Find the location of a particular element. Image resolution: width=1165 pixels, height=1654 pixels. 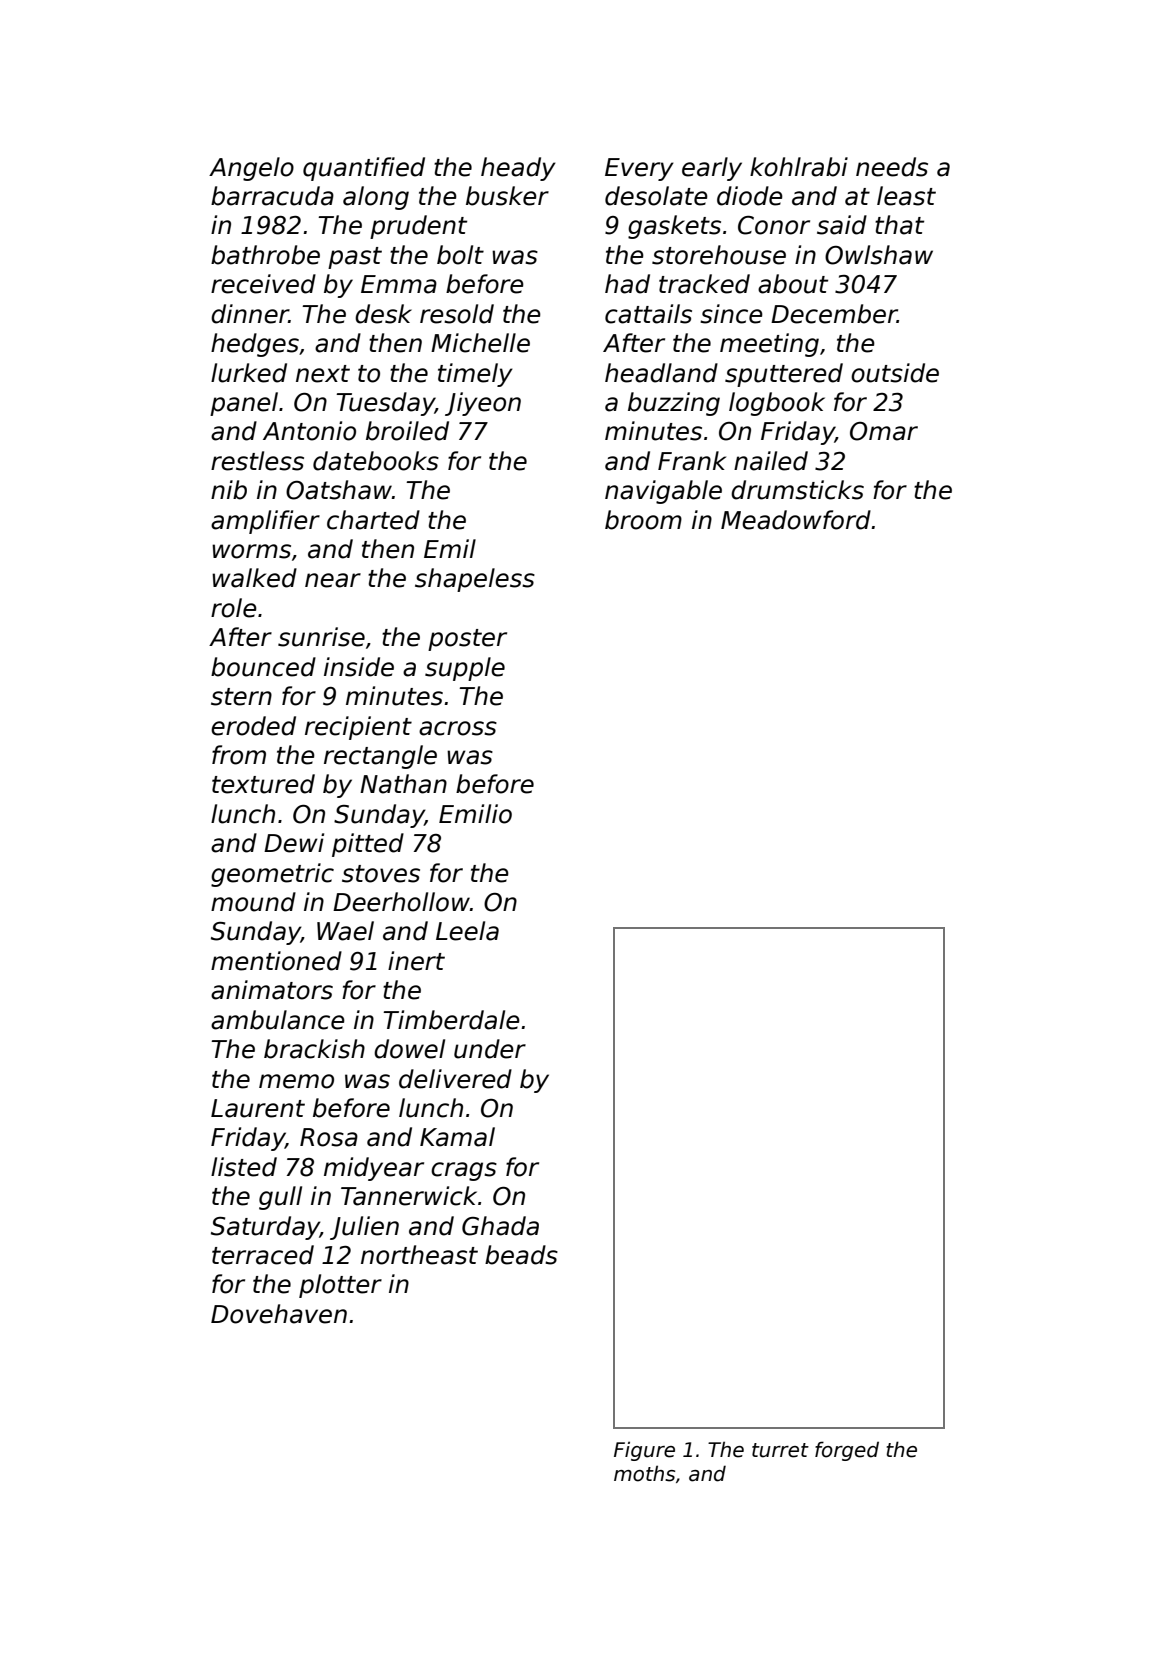

moths is located at coordinates (644, 1473).
